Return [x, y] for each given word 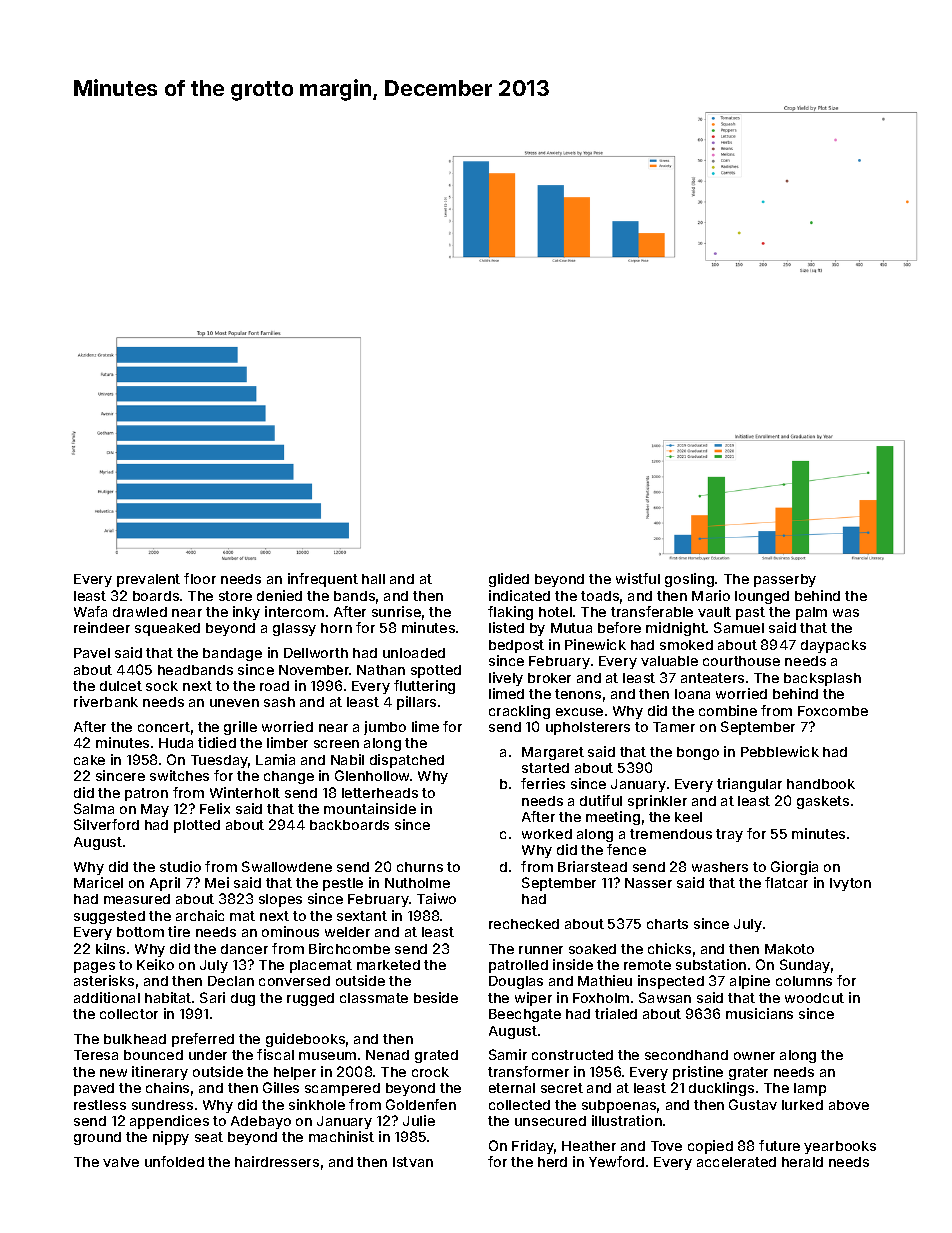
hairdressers [277, 1161]
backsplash [822, 679]
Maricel [98, 882]
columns [804, 981]
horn [336, 628]
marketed [388, 965]
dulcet [121, 686]
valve [121, 1162]
